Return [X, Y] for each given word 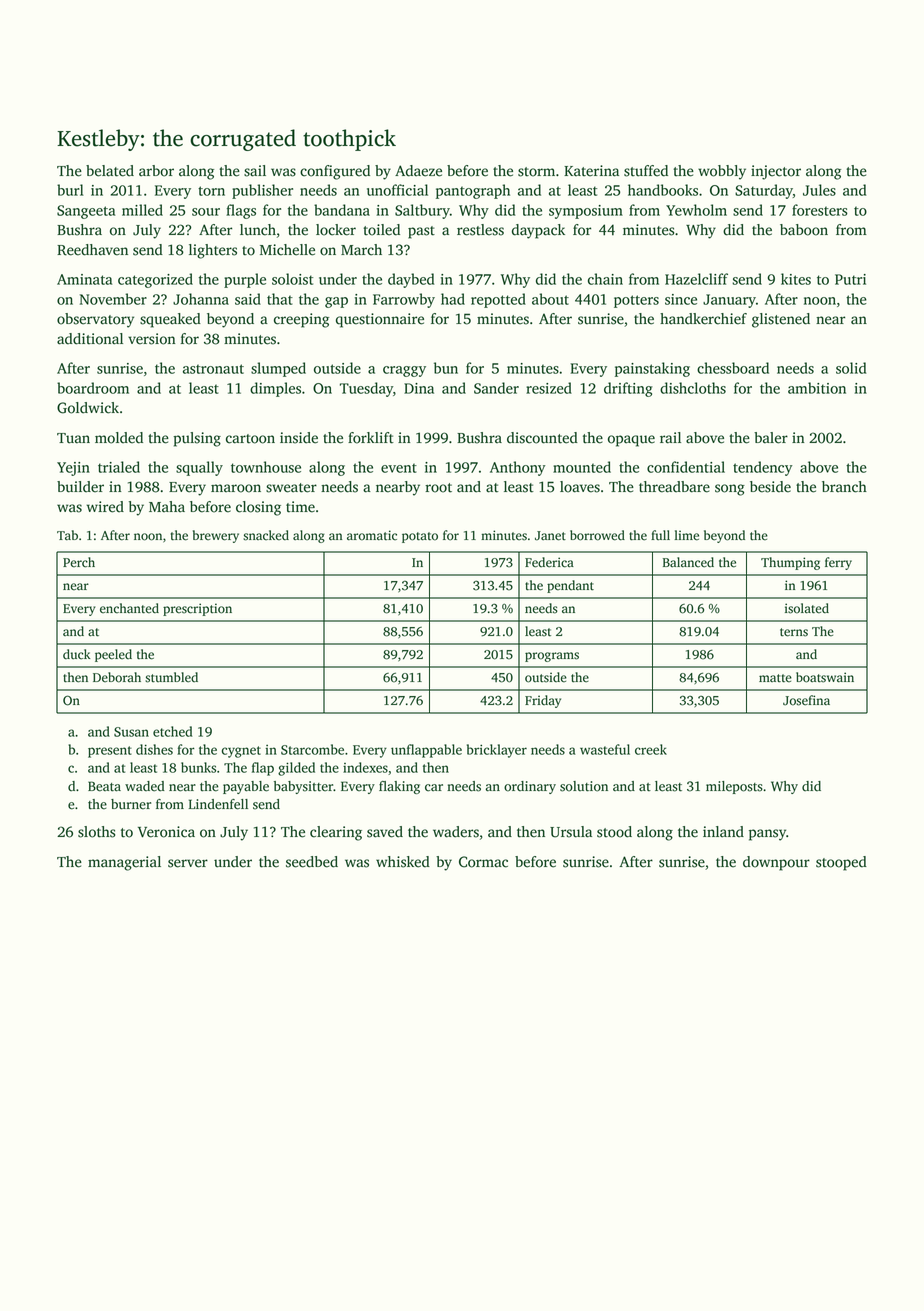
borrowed [597, 535]
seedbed [312, 862]
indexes [365, 767]
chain [605, 279]
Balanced [688, 562]
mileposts [734, 787]
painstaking [652, 369]
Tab [67, 535]
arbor [156, 171]
